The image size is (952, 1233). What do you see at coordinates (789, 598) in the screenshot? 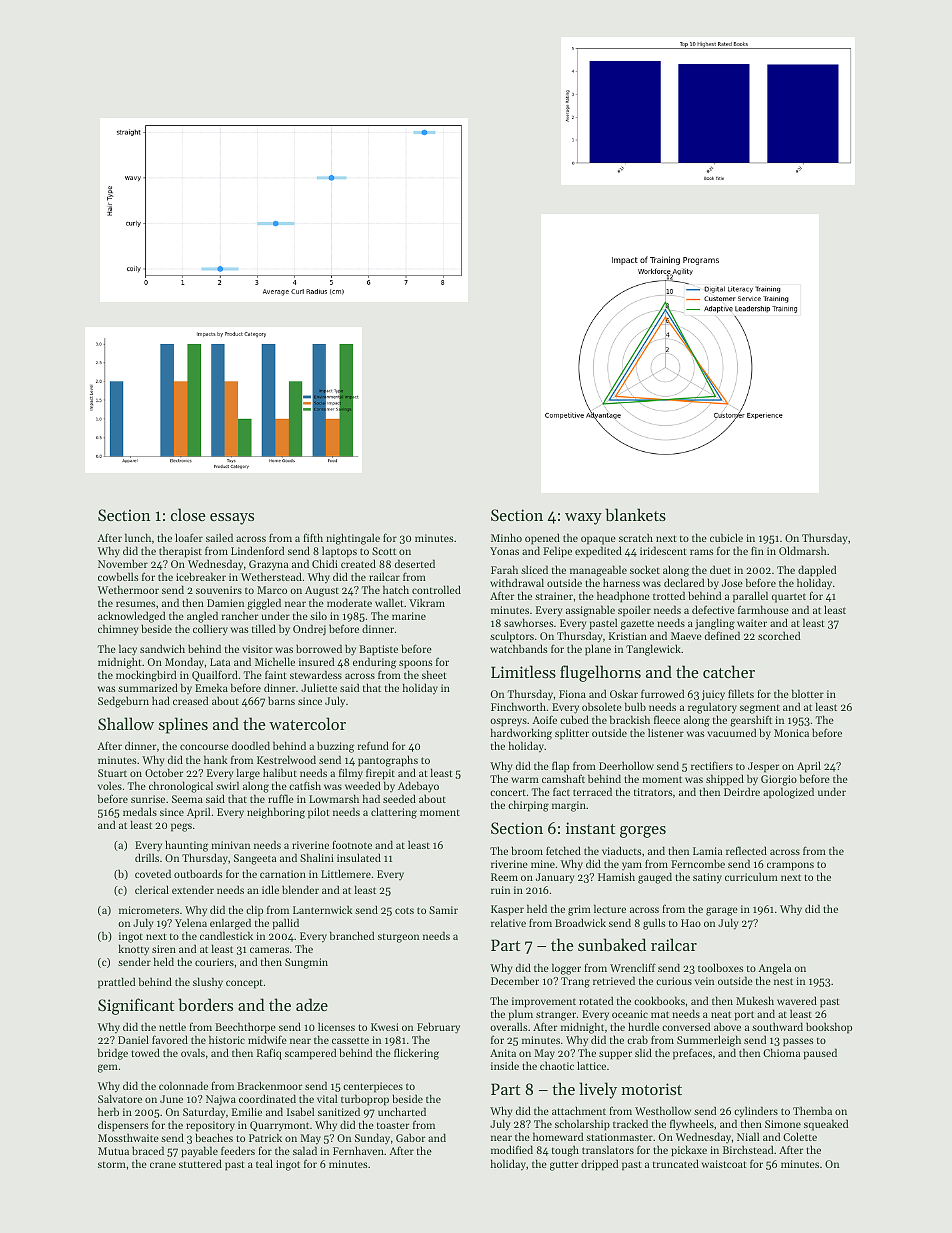
I see `quartet` at bounding box center [789, 598].
